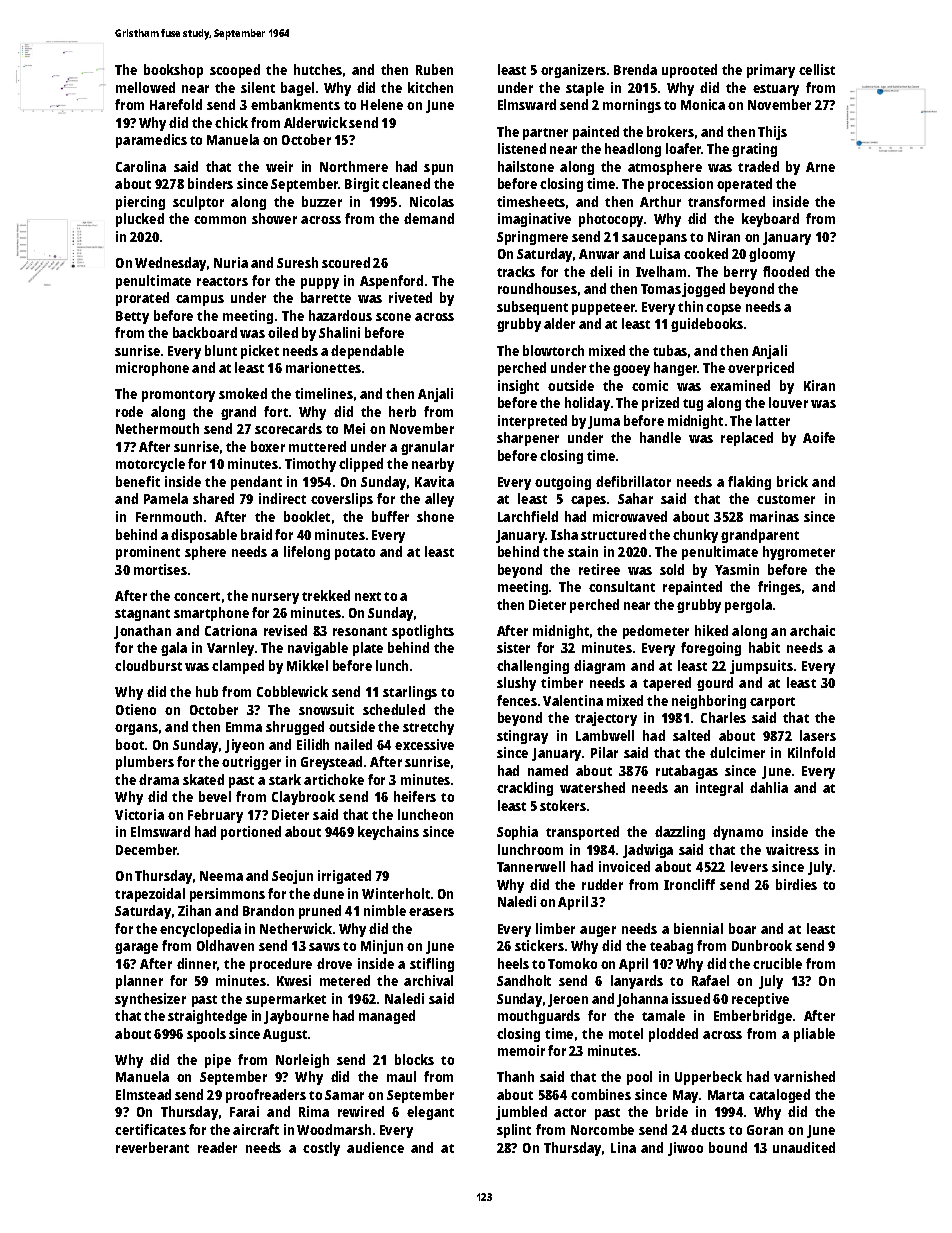 This image has height=1233, width=952. What do you see at coordinates (685, 1149) in the image?
I see `Jiwoo` at bounding box center [685, 1149].
